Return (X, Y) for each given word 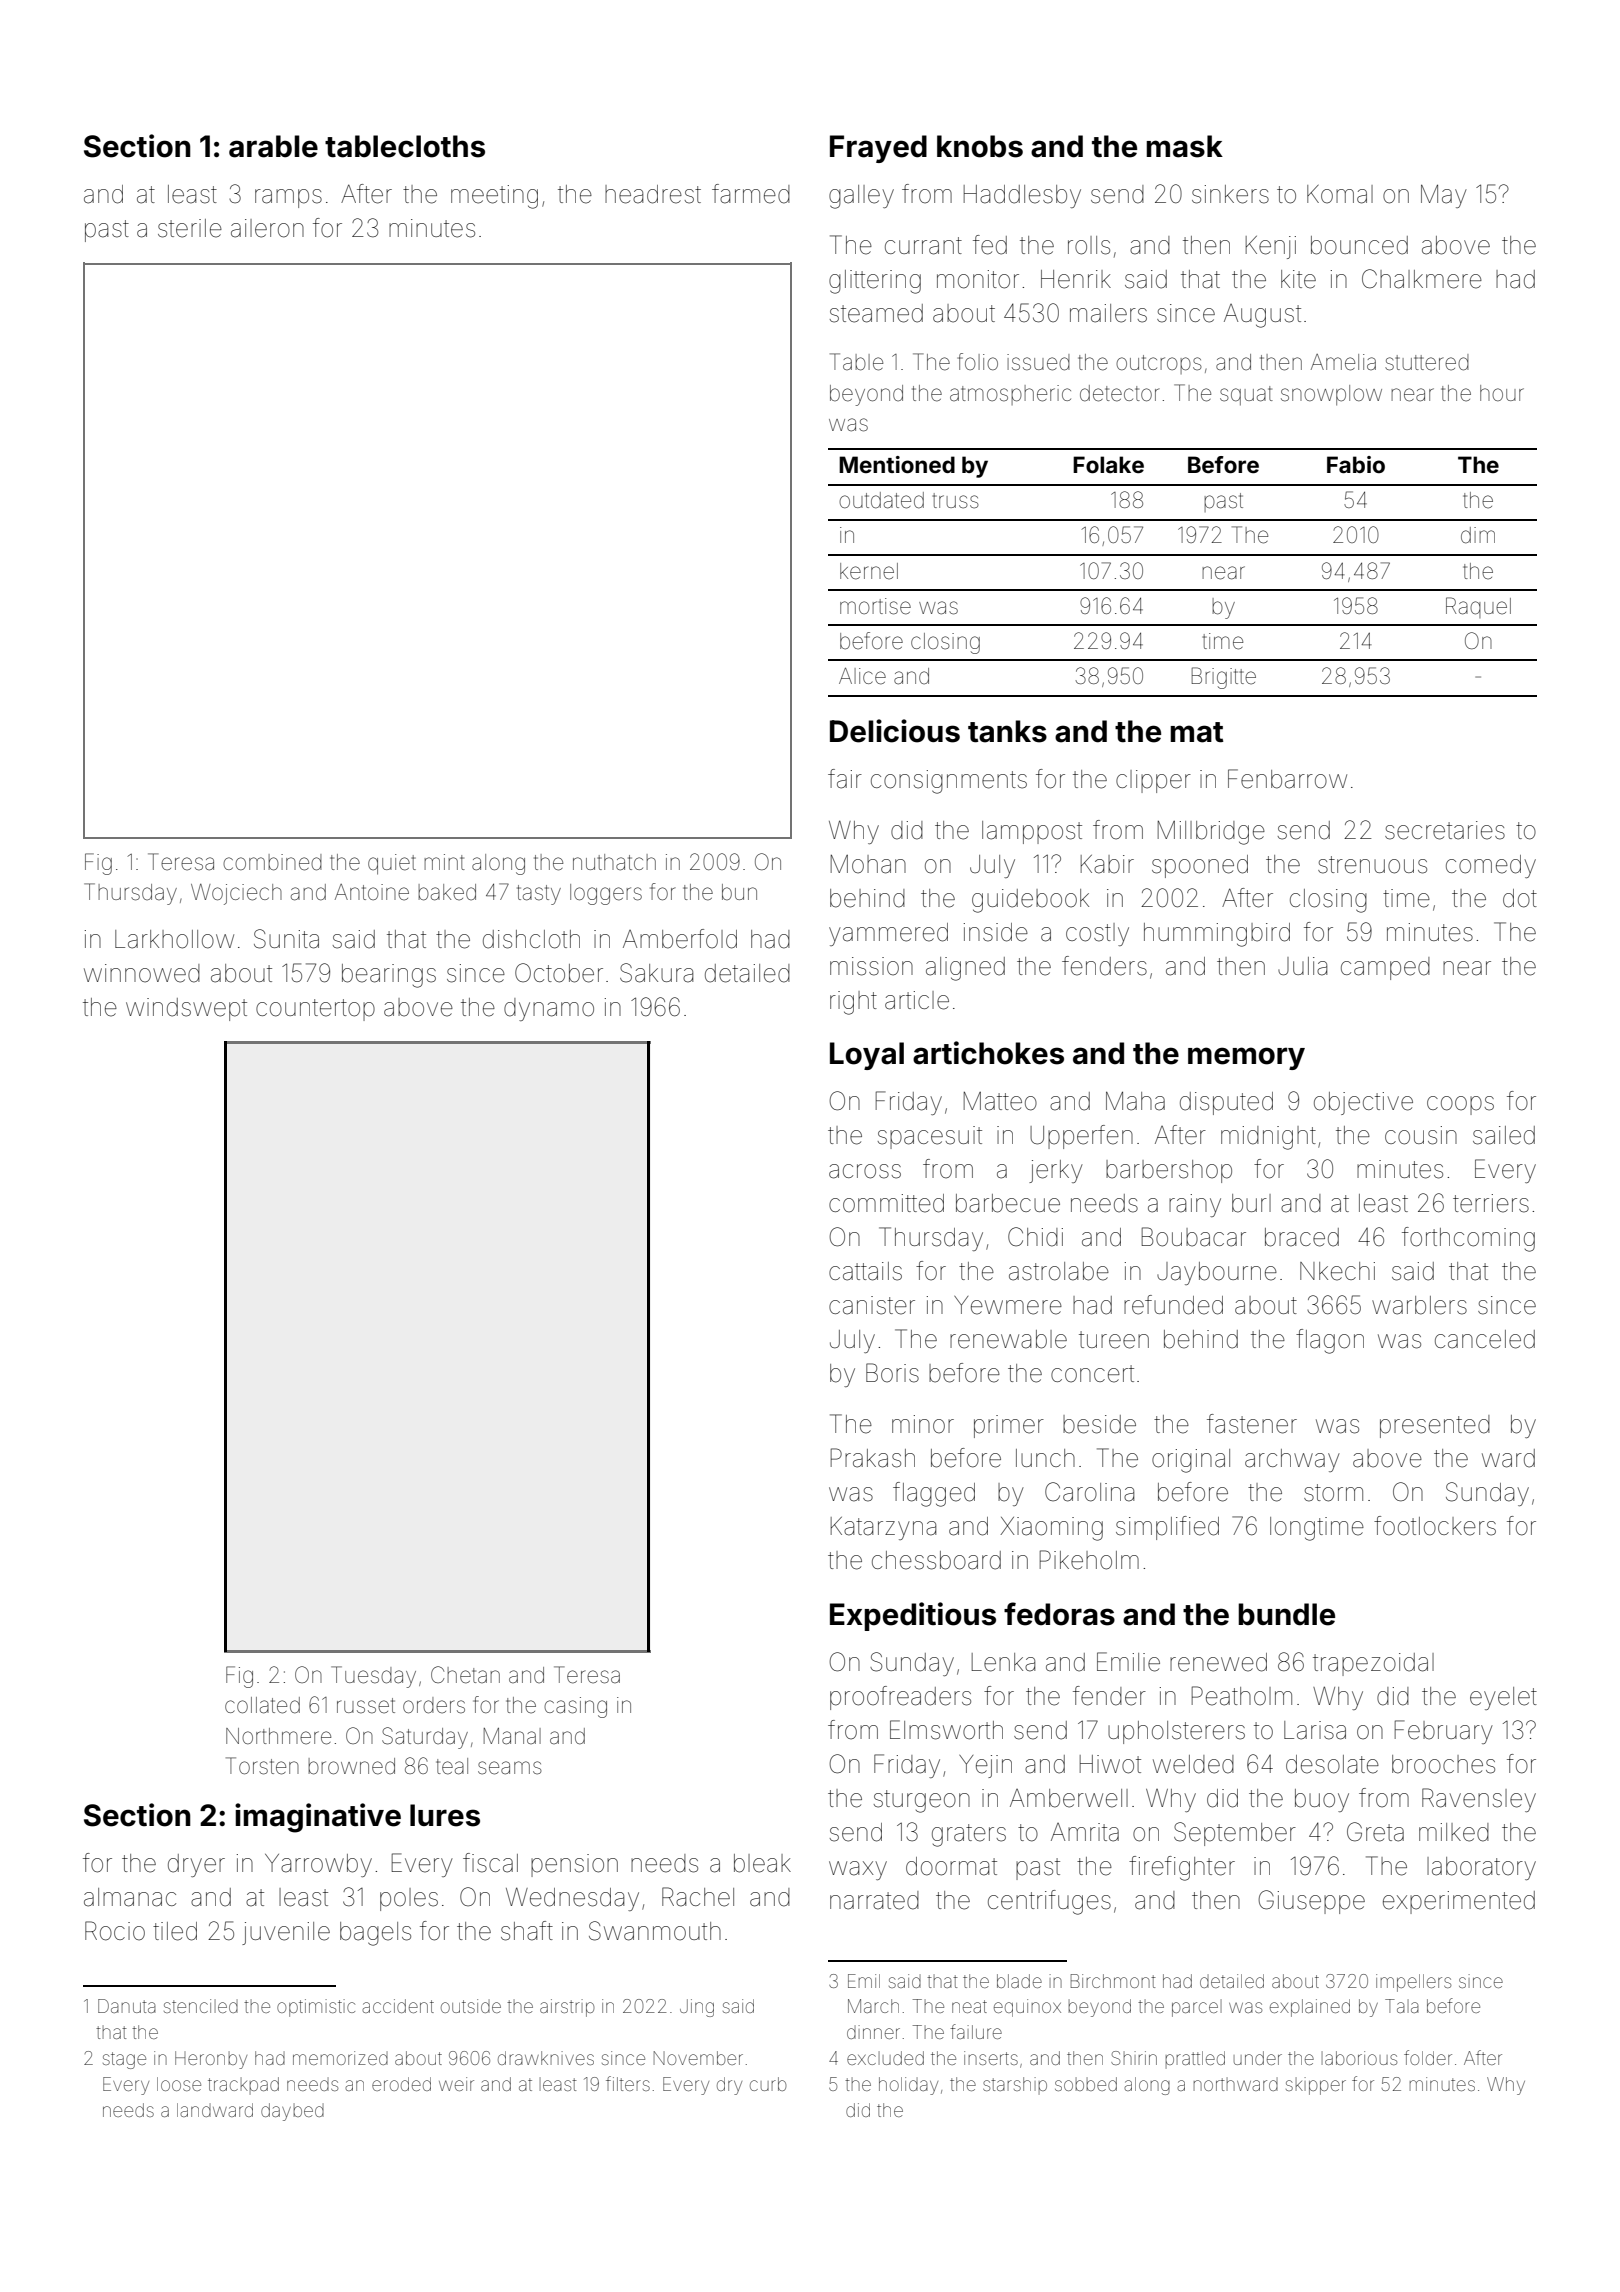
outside (471, 2006)
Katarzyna (883, 1528)
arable (273, 146)
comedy (1491, 866)
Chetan (465, 1675)
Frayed (878, 149)
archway (1292, 1460)
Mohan (868, 864)
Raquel (1478, 607)
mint (444, 862)
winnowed (142, 973)
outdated (881, 500)
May (1444, 196)
